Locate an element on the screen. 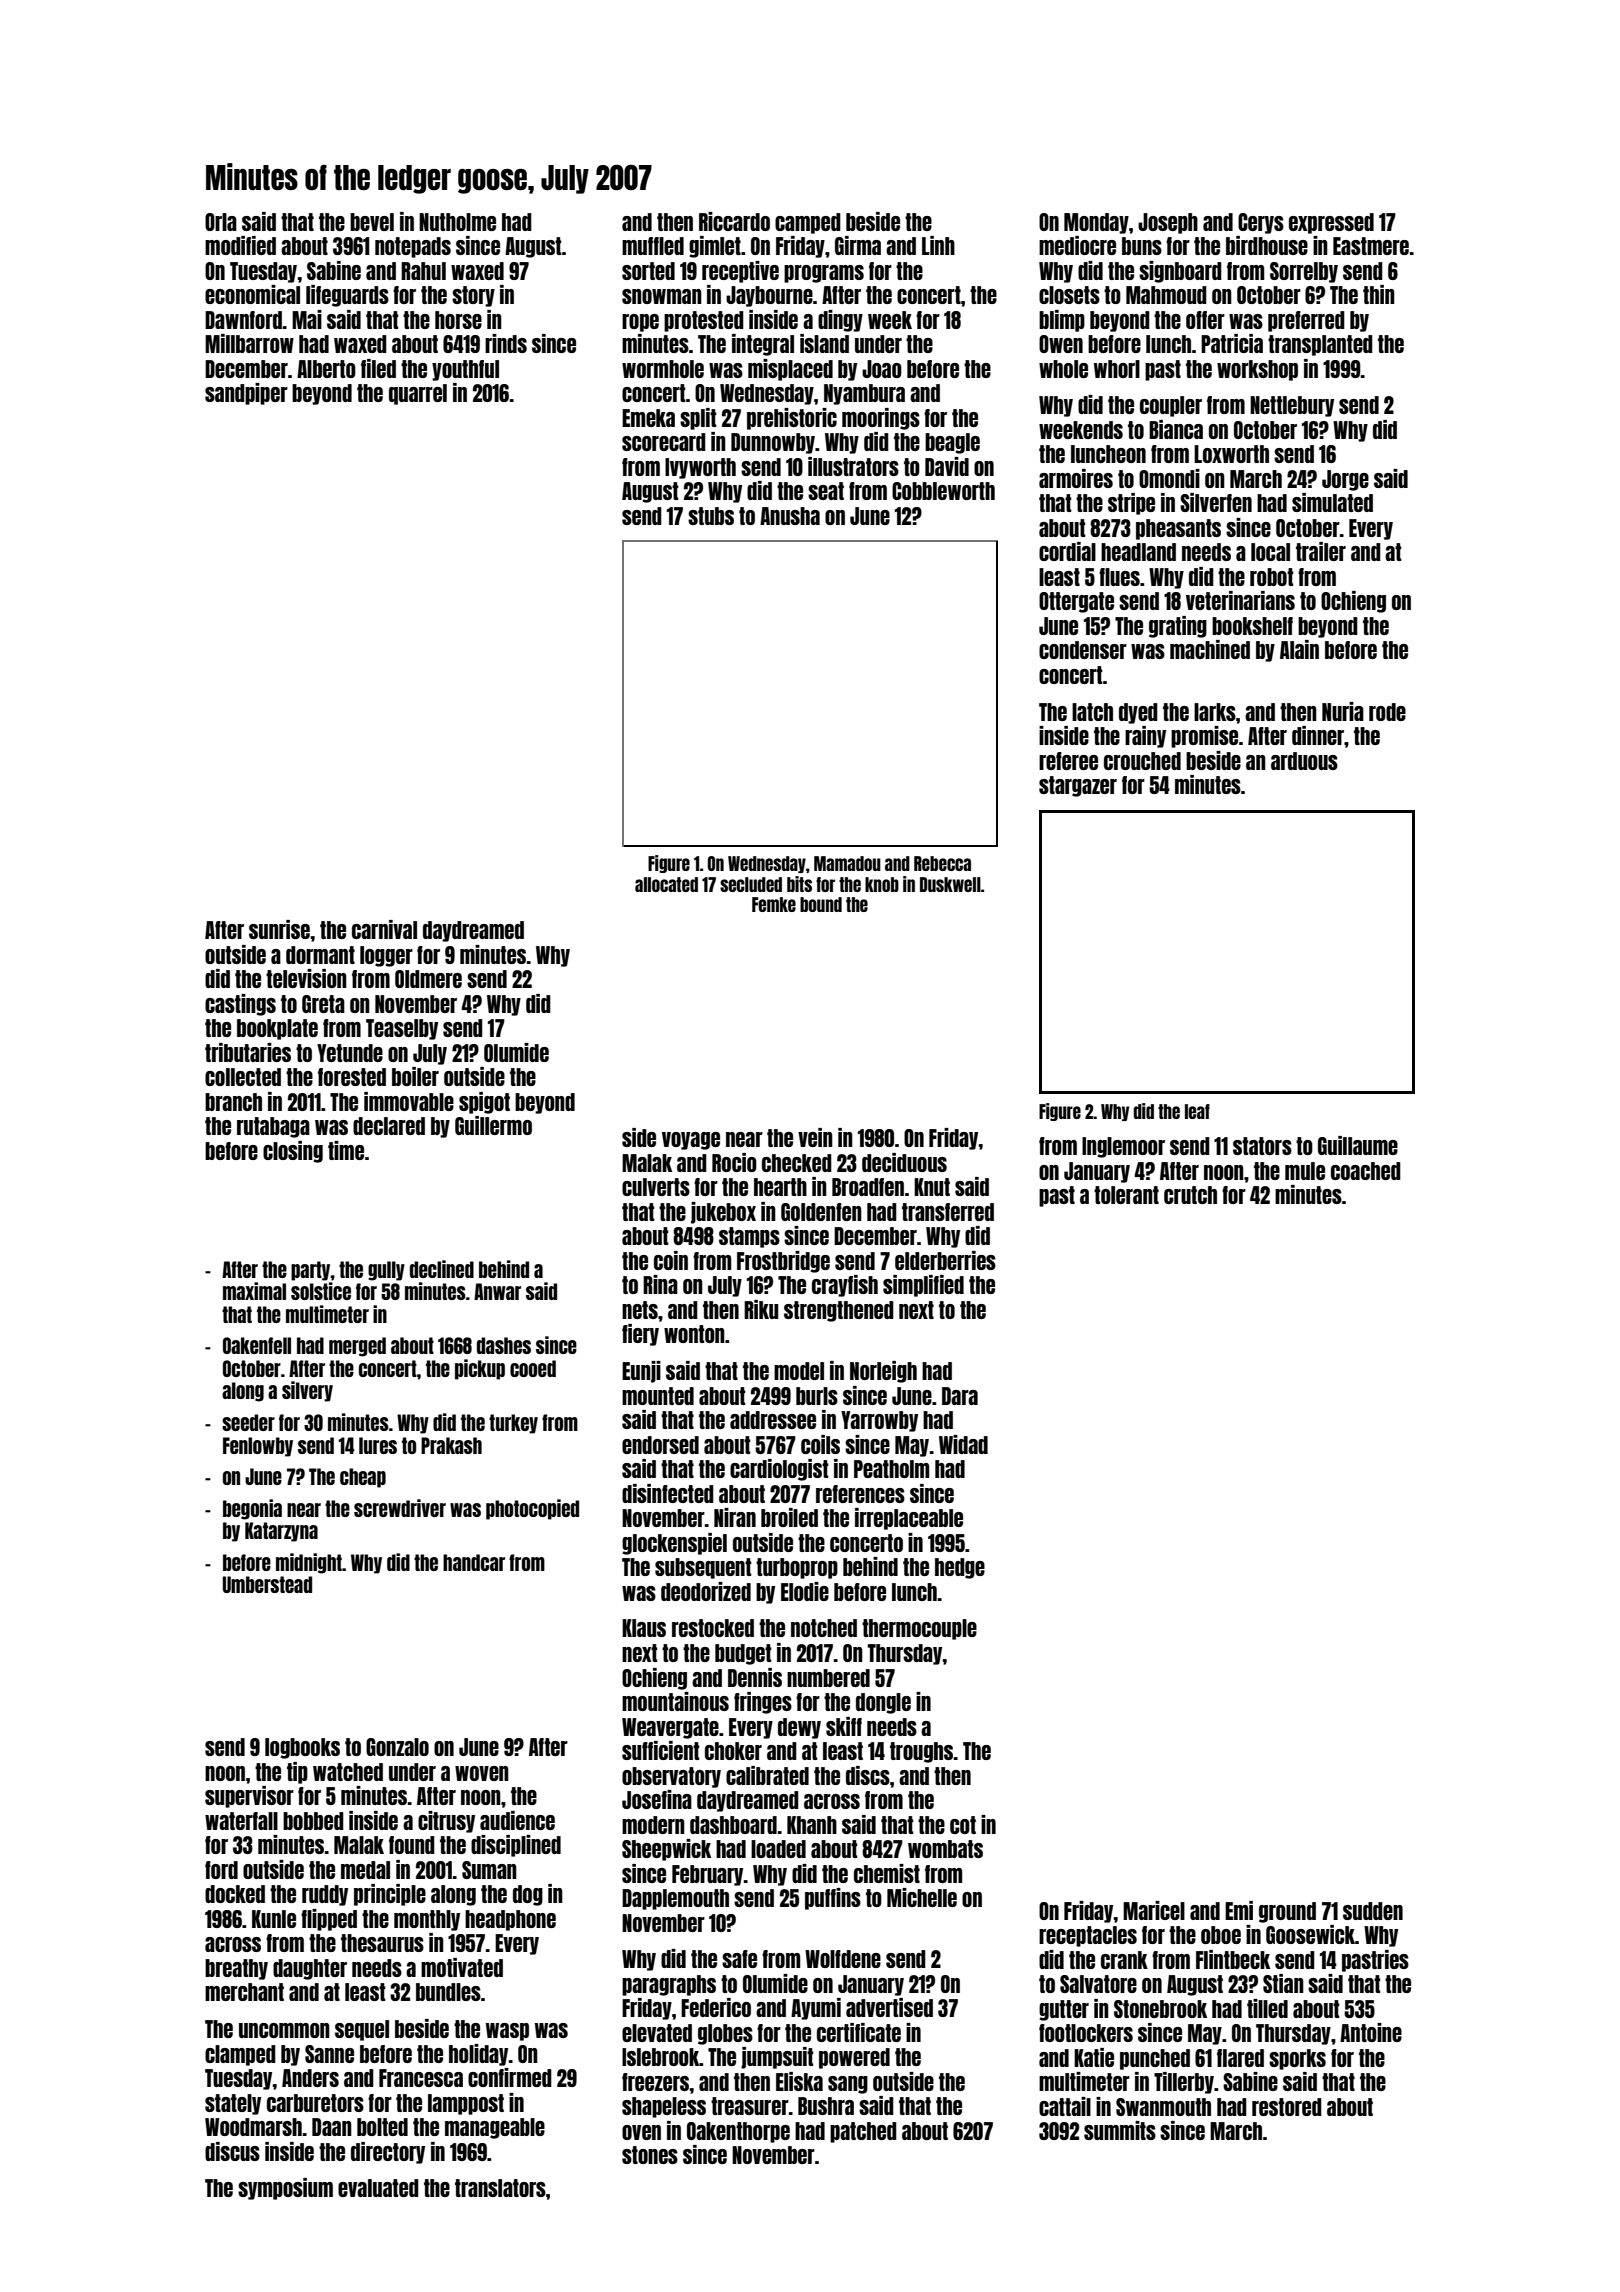 The image size is (1620, 2292). referee is located at coordinates (1068, 761).
